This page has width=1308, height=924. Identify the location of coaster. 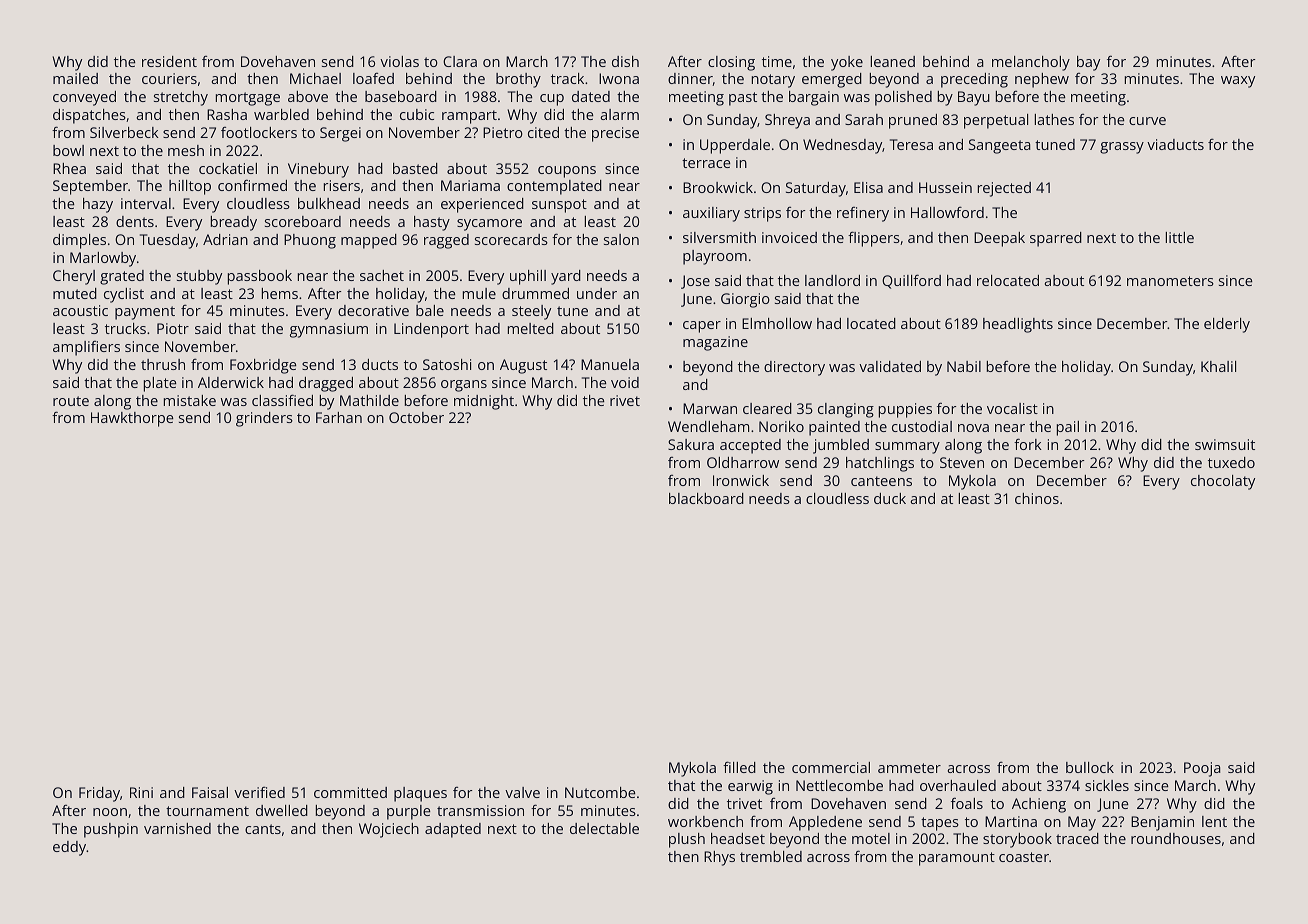
(1024, 857).
